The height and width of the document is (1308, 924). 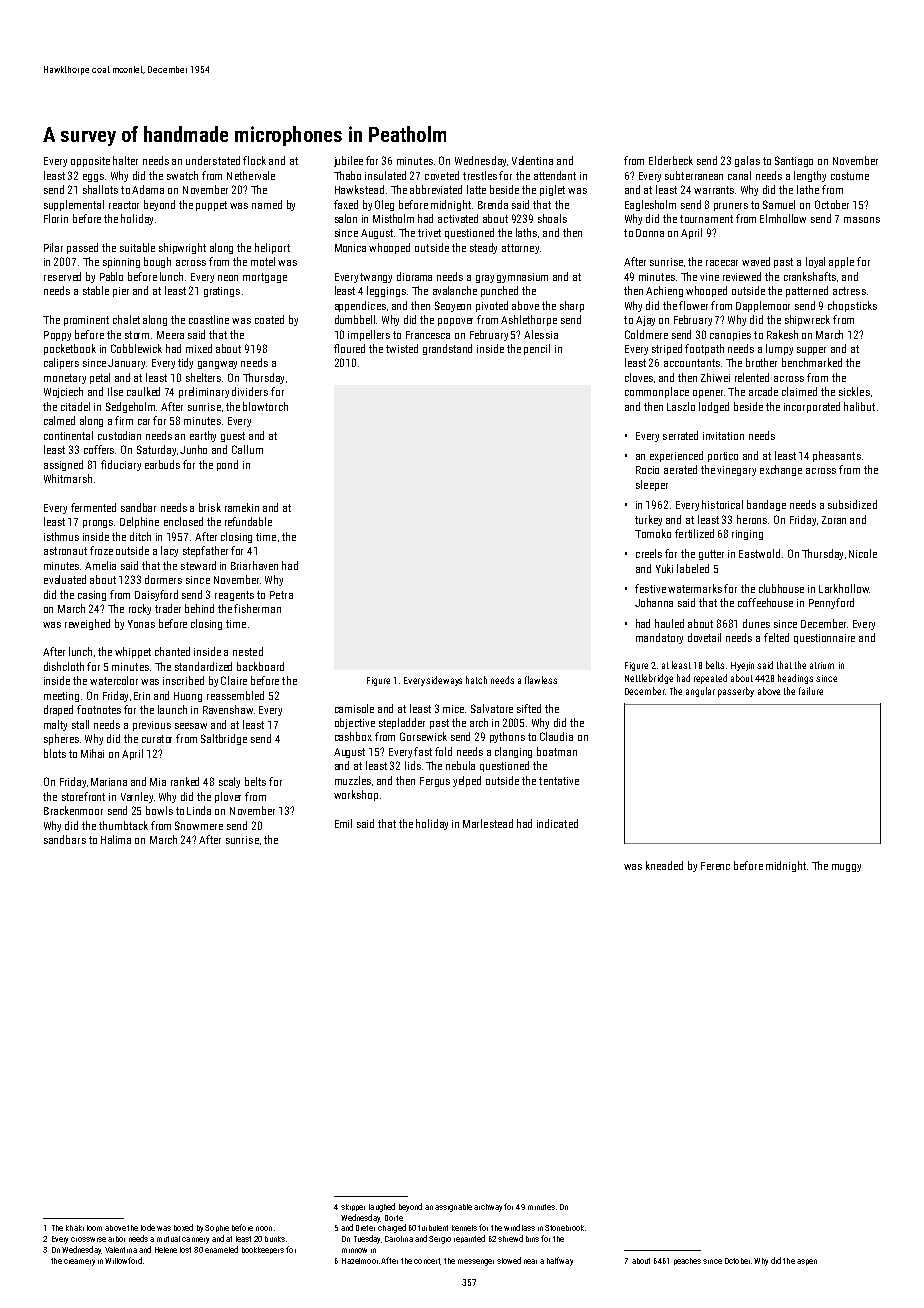 I want to click on benchmarked, so click(x=812, y=362).
